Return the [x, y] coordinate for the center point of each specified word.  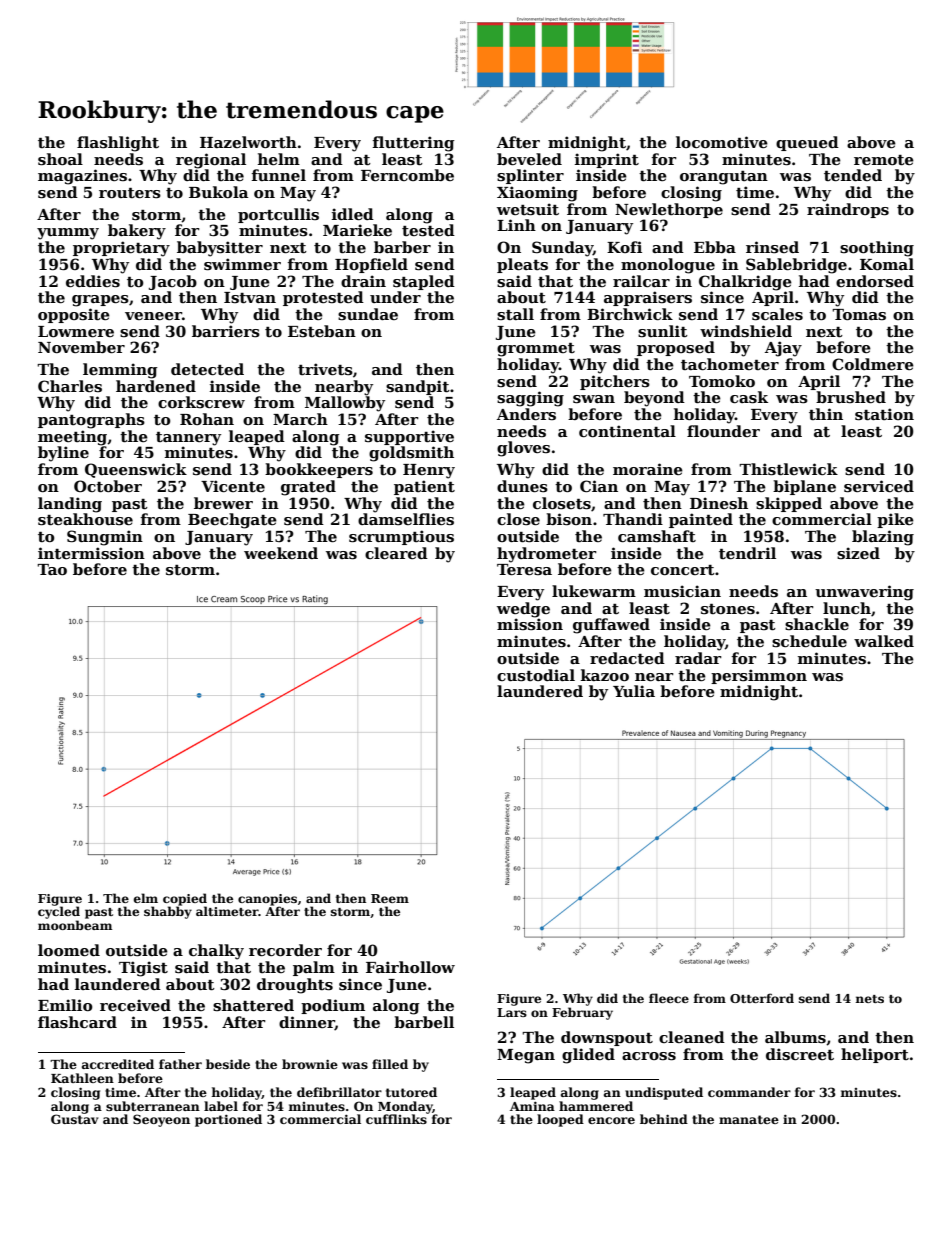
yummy [68, 234]
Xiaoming [537, 194]
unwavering [864, 593]
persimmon [759, 676]
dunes [522, 486]
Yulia [634, 691]
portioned [228, 1120]
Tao [52, 569]
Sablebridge [796, 266]
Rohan [207, 419]
